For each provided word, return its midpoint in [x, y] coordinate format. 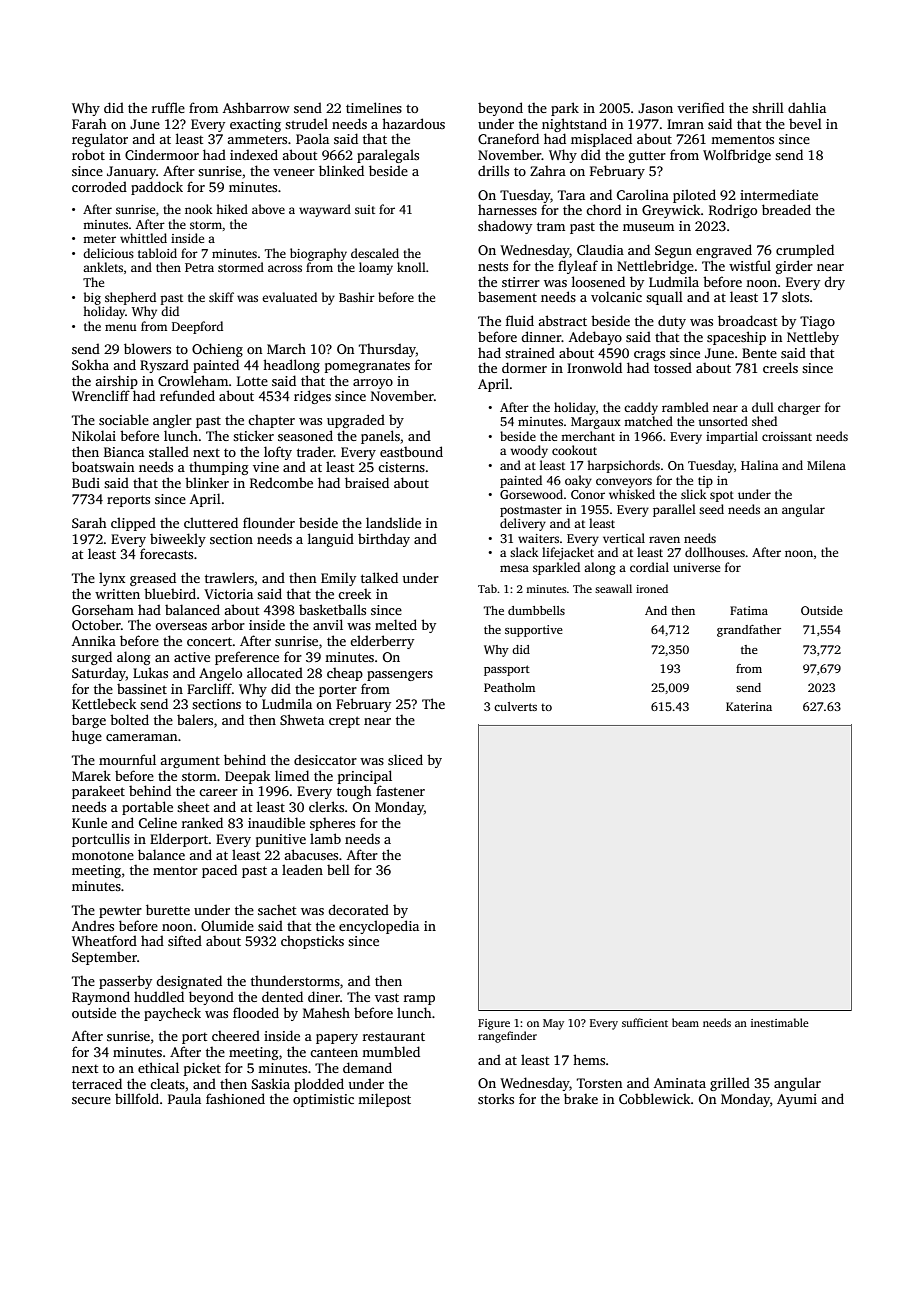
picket [202, 1069]
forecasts [166, 553]
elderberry [382, 642]
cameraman [141, 737]
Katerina [749, 706]
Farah [89, 123]
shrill [768, 107]
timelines [374, 107]
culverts [515, 706]
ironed [652, 588]
